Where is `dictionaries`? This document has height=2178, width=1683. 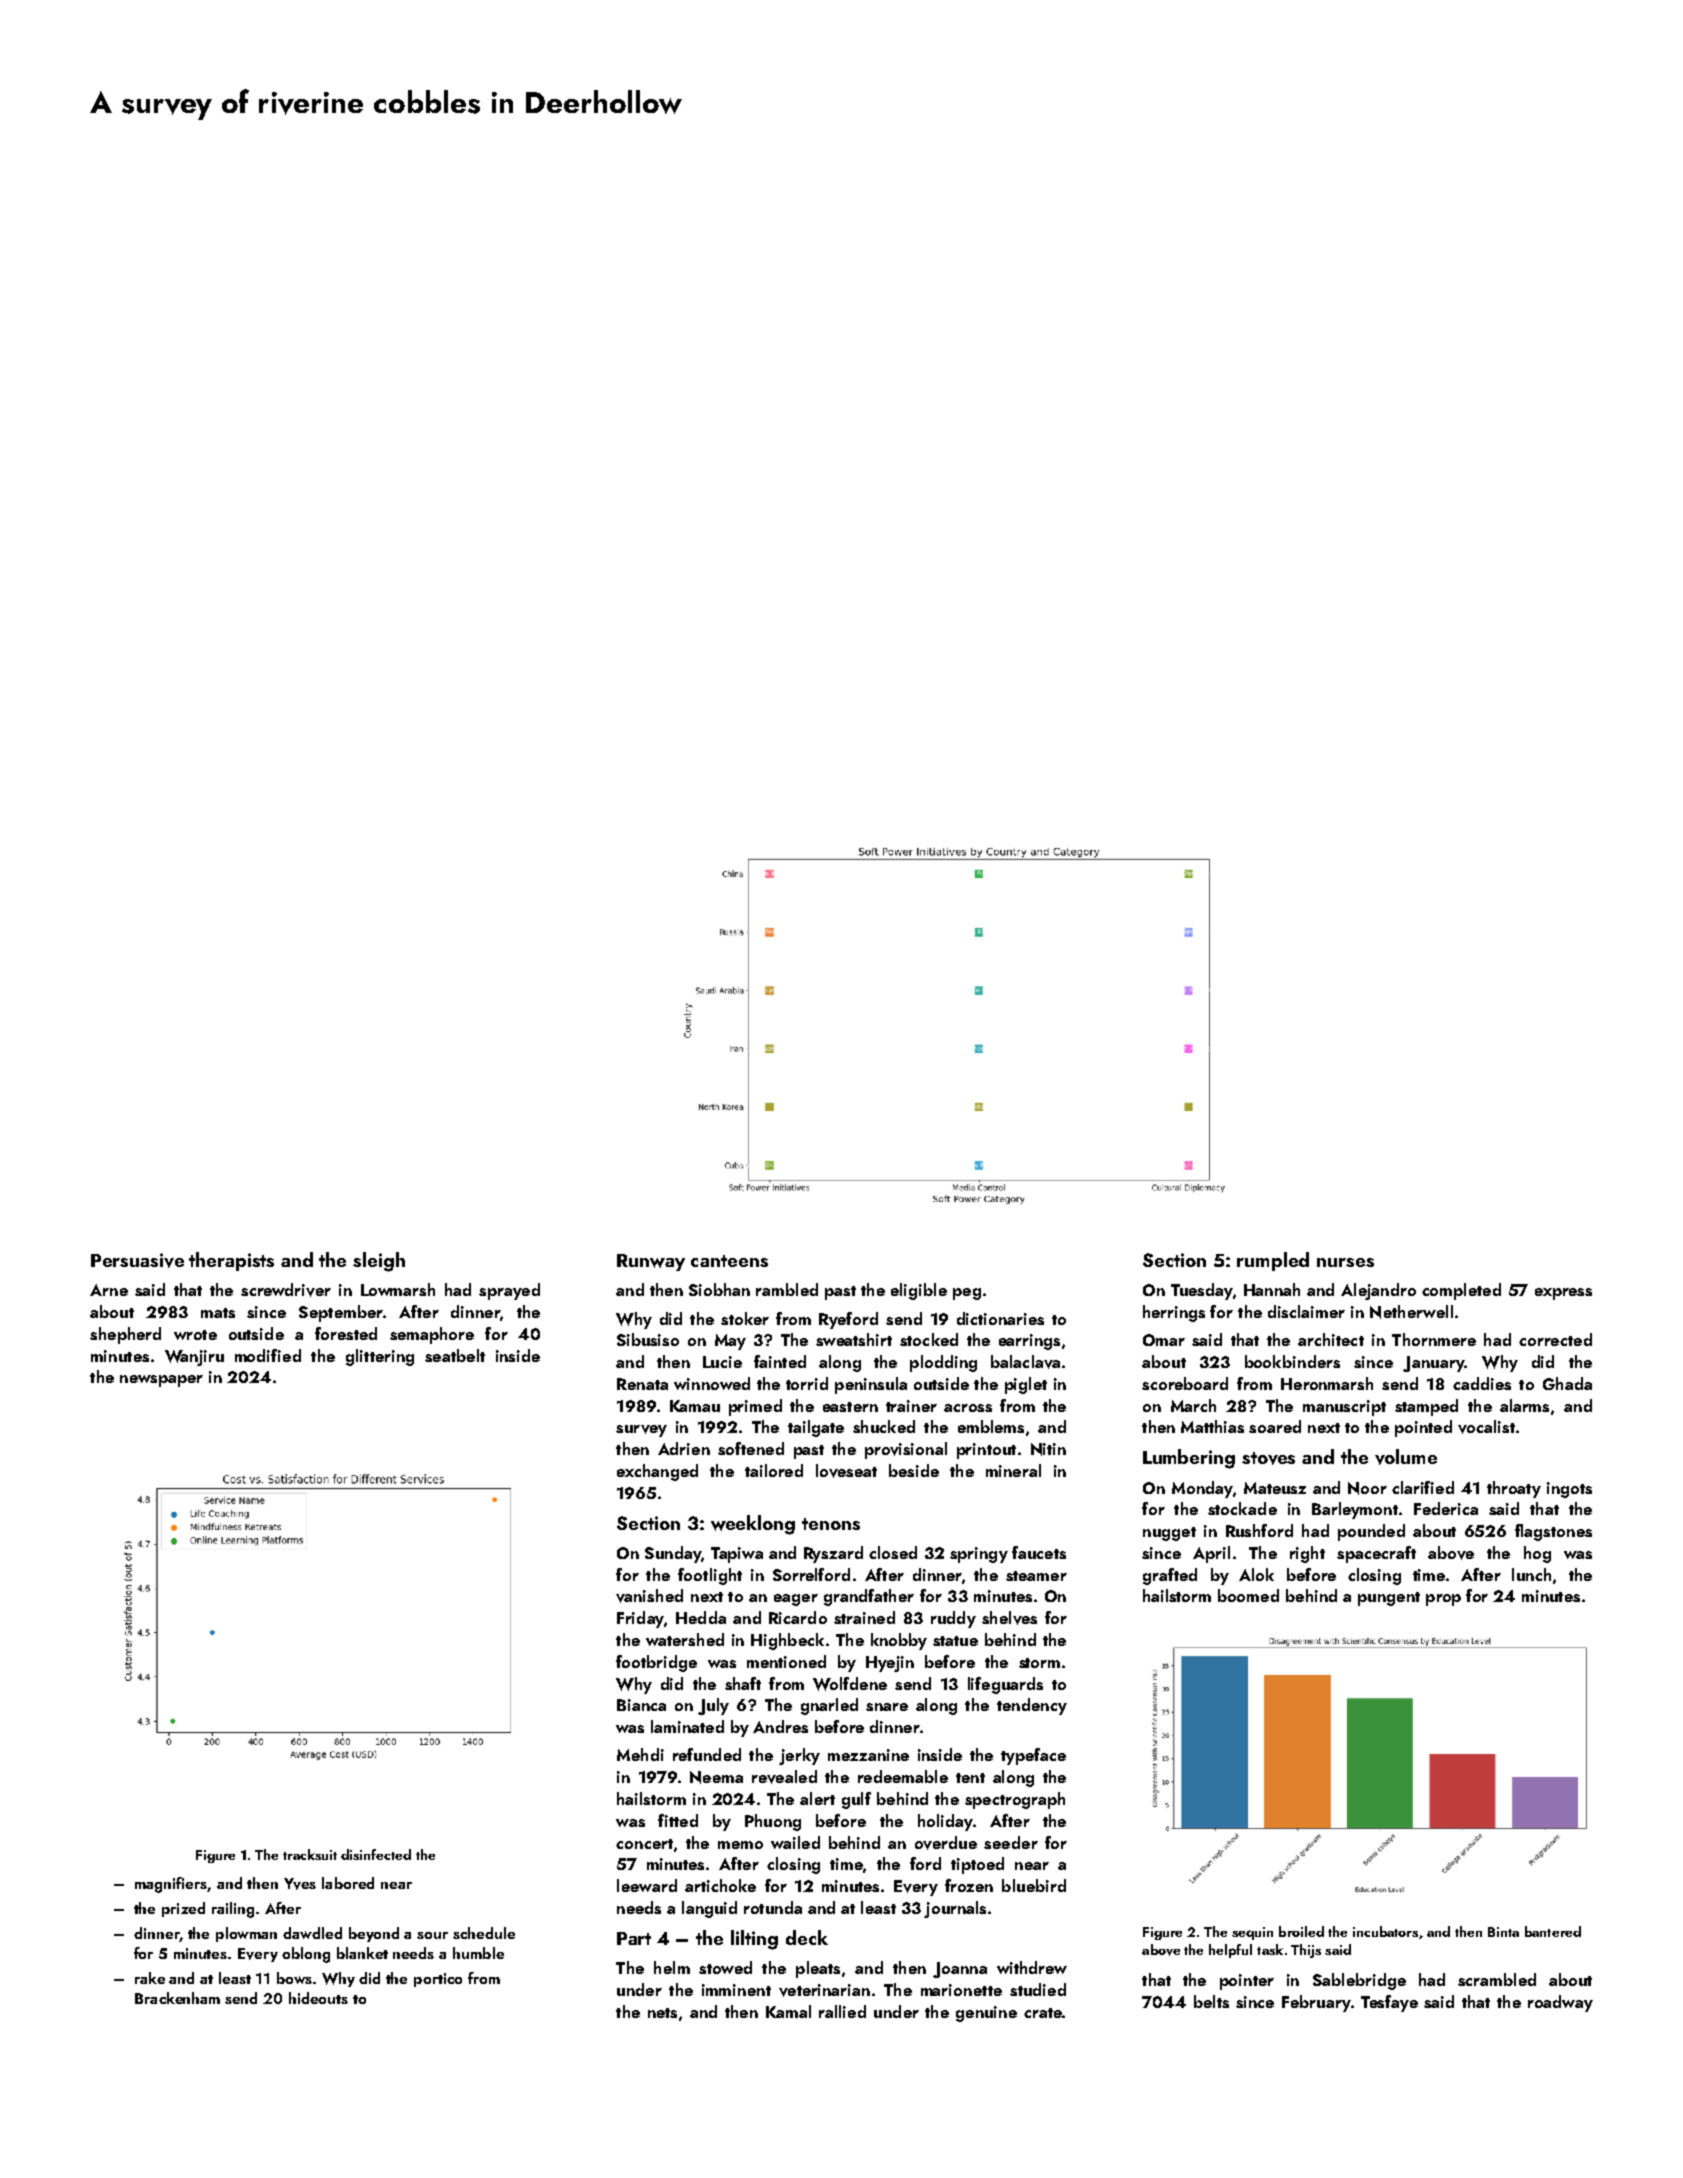 dictionaries is located at coordinates (1000, 1318).
